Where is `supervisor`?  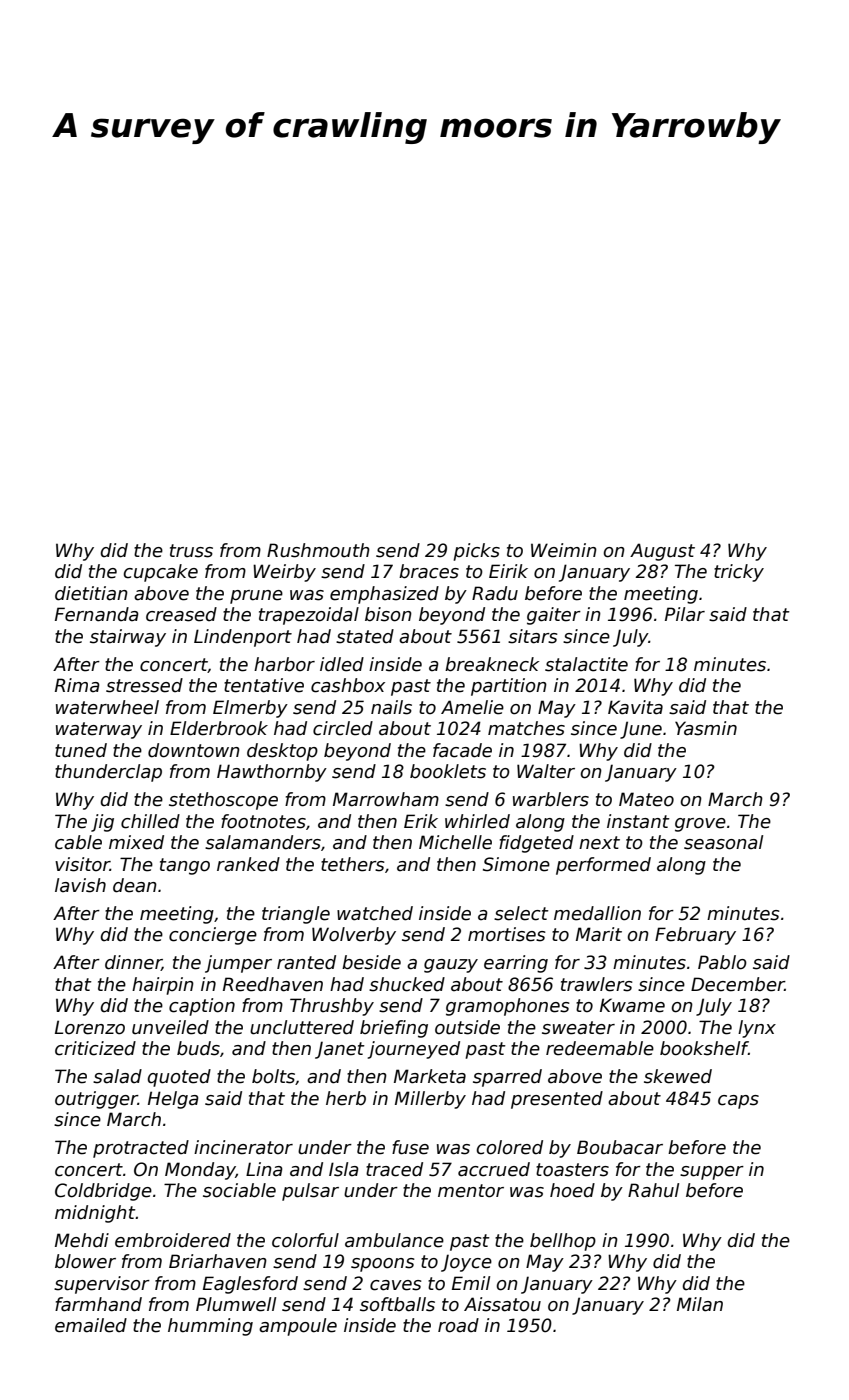 supervisor is located at coordinates (102, 1285).
